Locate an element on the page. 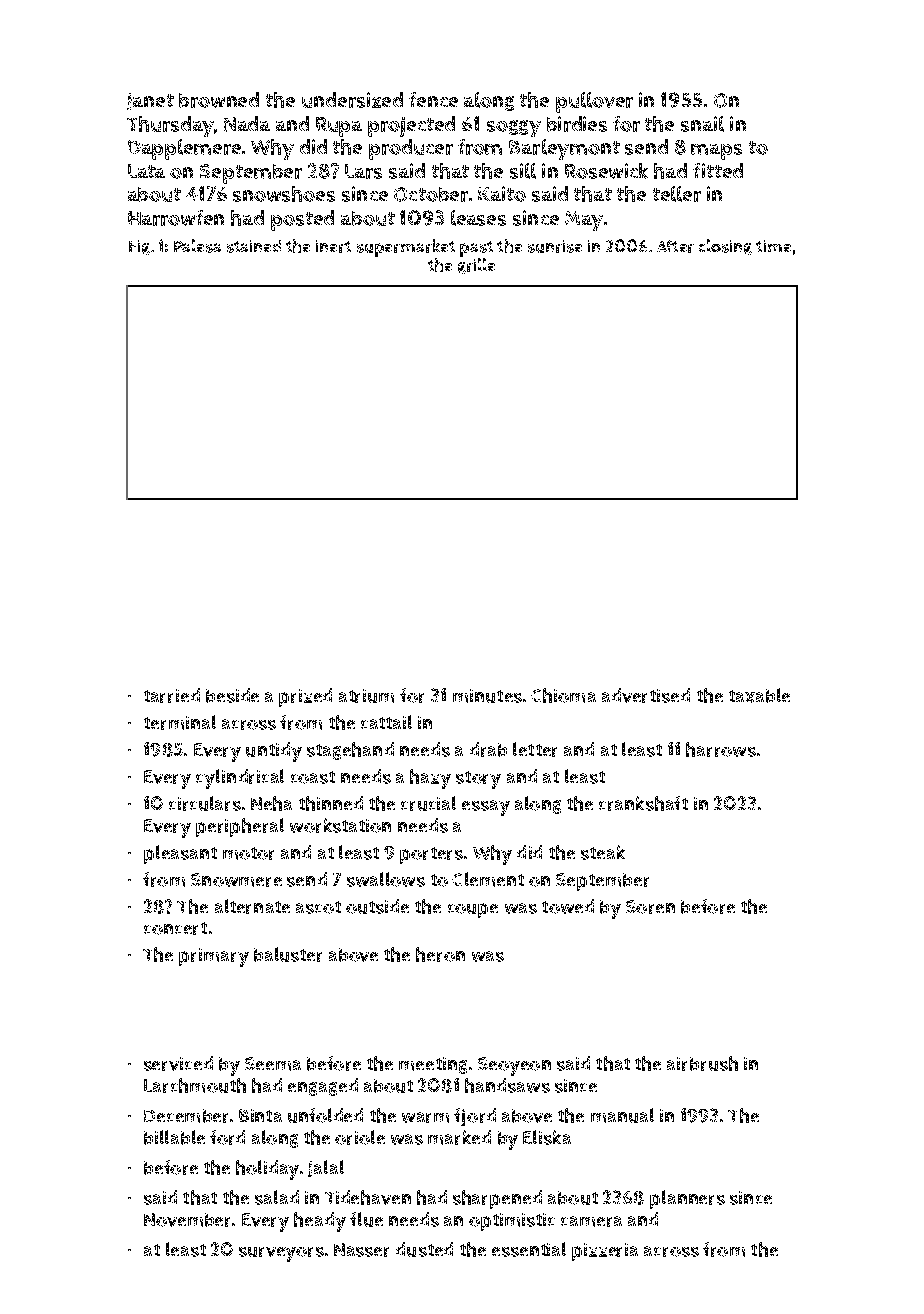 The width and height of the document is (924, 1314). Snowmere is located at coordinates (236, 880).
